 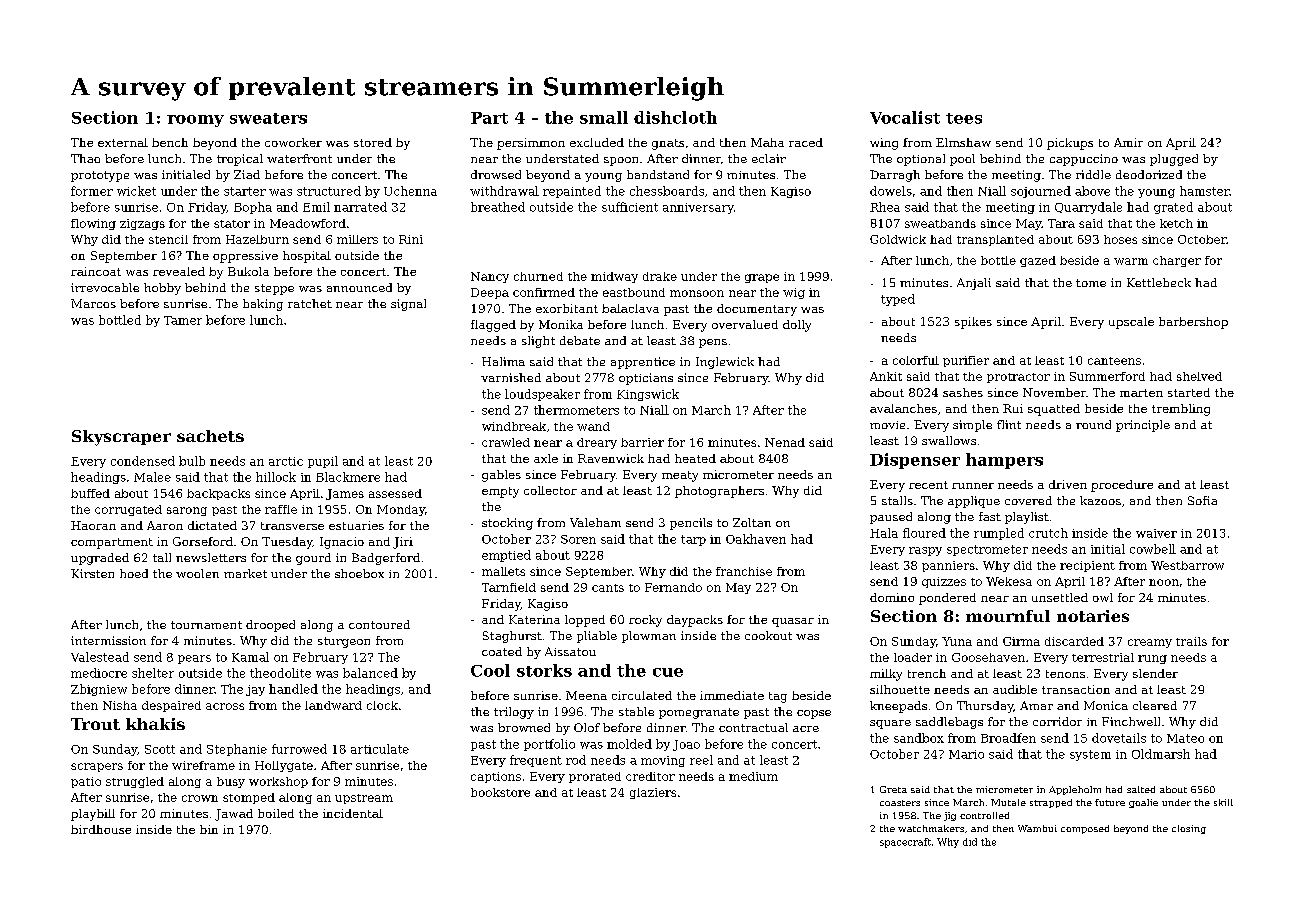 I want to click on Skyscraper, so click(x=121, y=438).
